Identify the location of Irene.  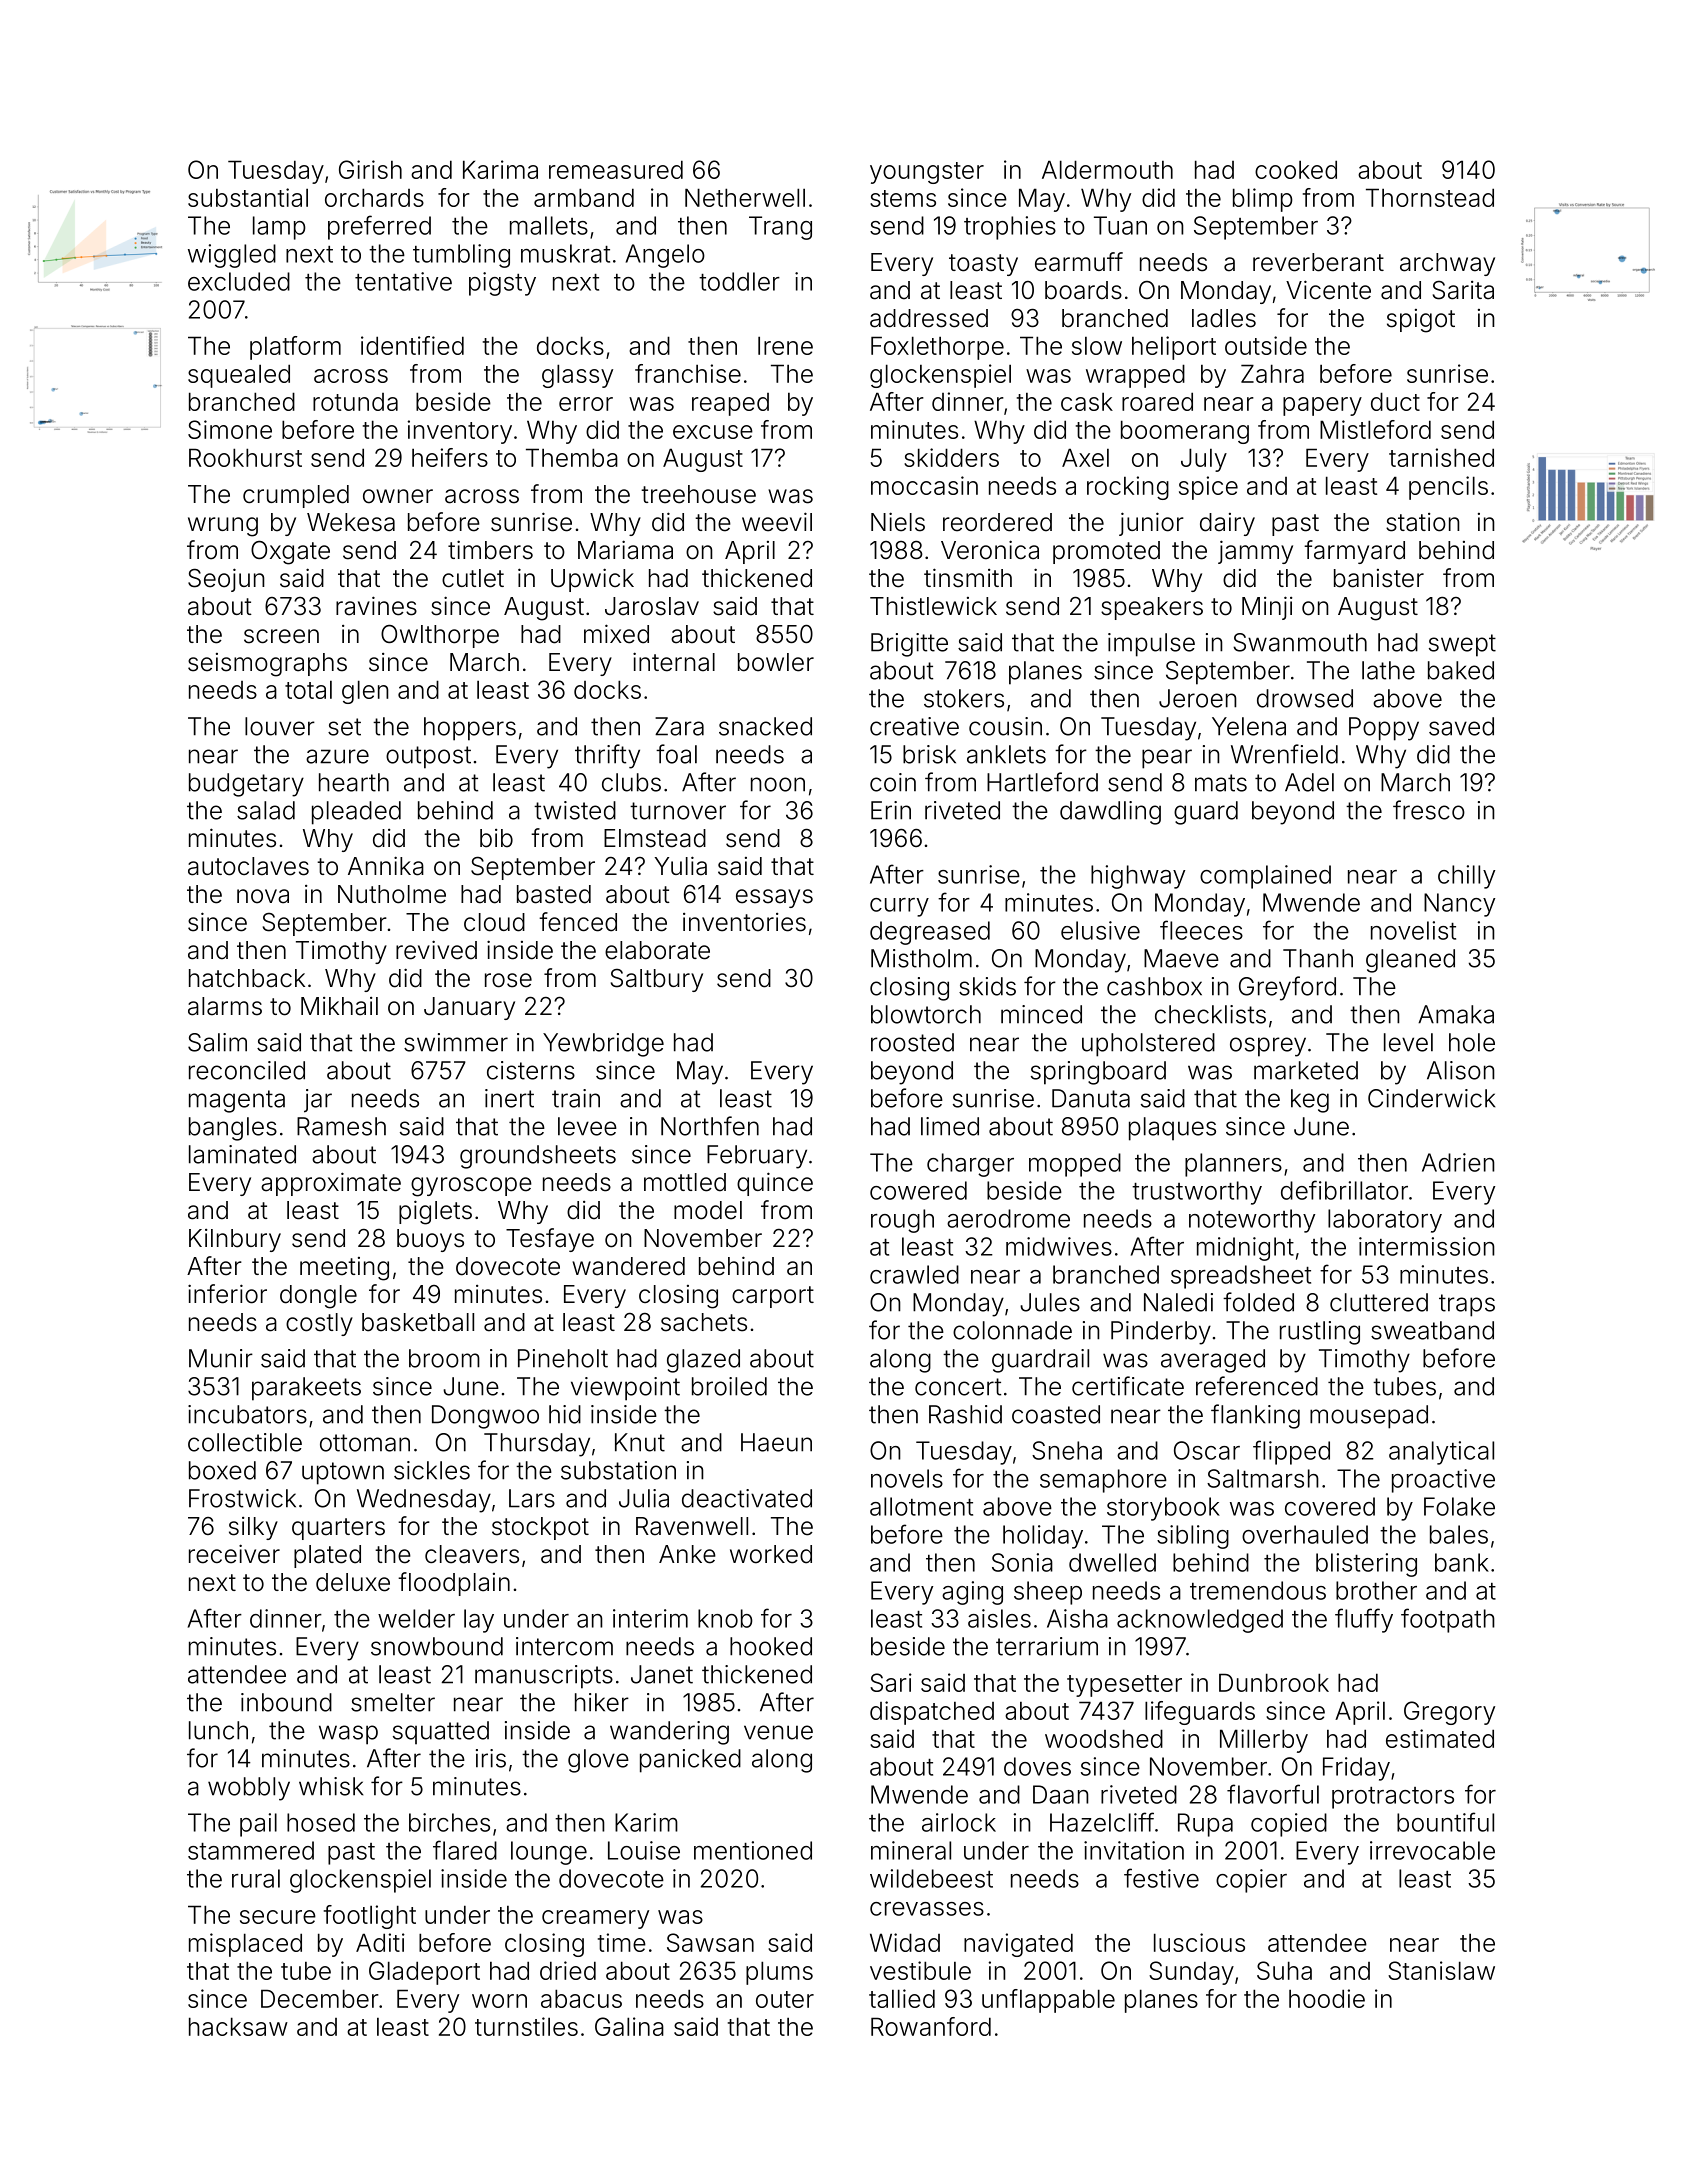
(785, 345).
